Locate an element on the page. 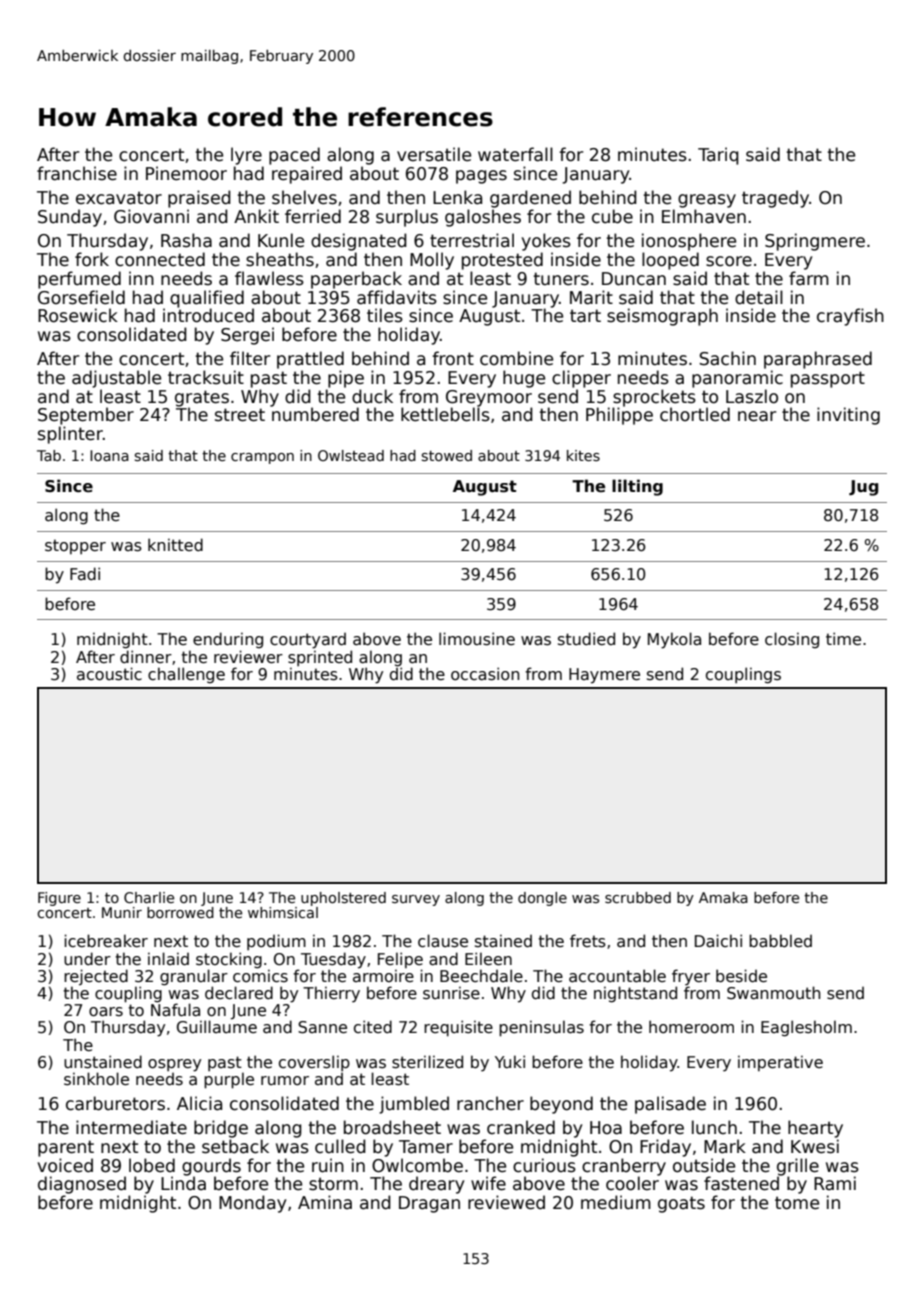 The image size is (924, 1308). oars is located at coordinates (106, 1011).
